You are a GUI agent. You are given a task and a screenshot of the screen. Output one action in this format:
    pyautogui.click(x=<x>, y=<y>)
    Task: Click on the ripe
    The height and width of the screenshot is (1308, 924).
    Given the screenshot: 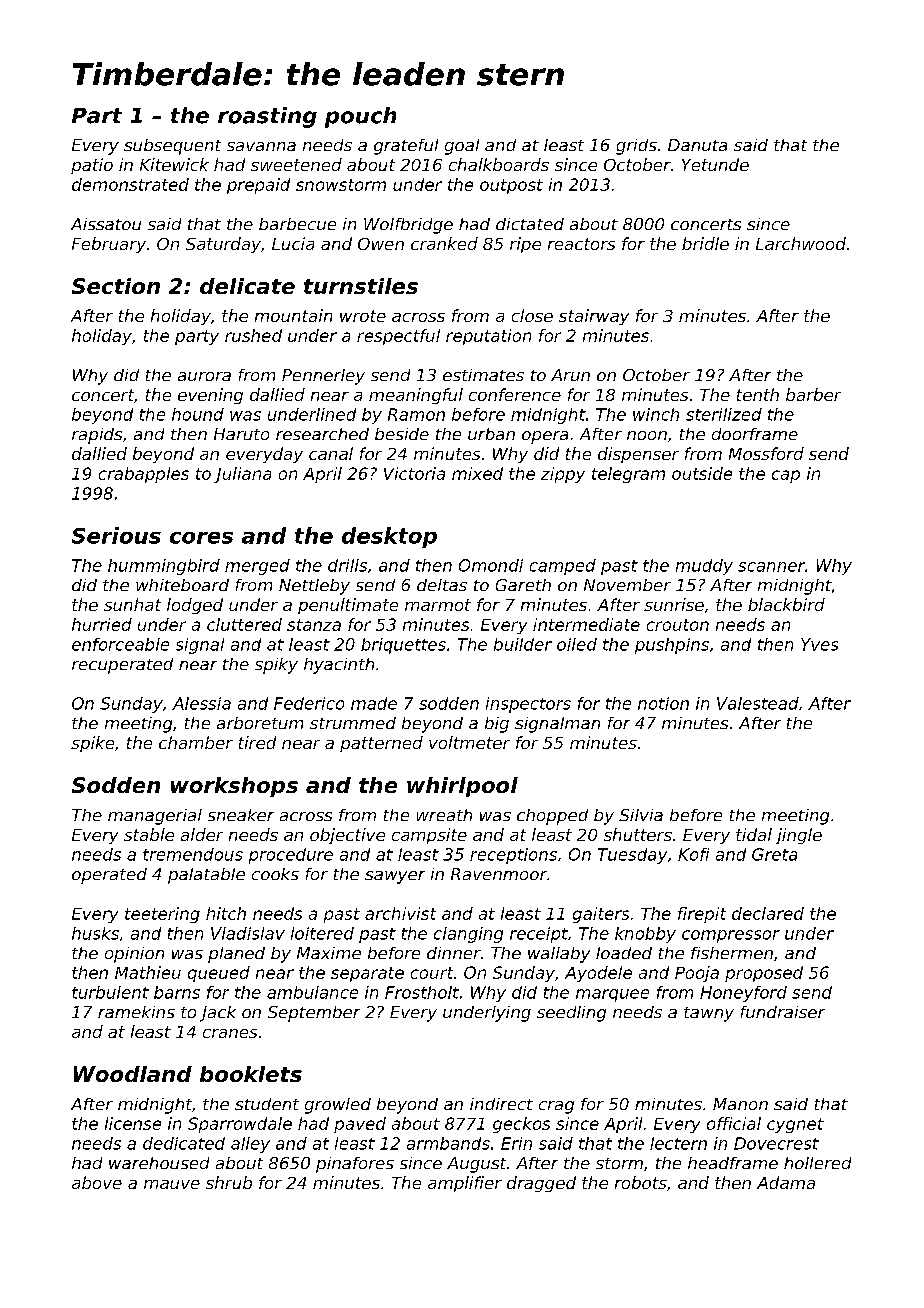 What is the action you would take?
    pyautogui.click(x=525, y=245)
